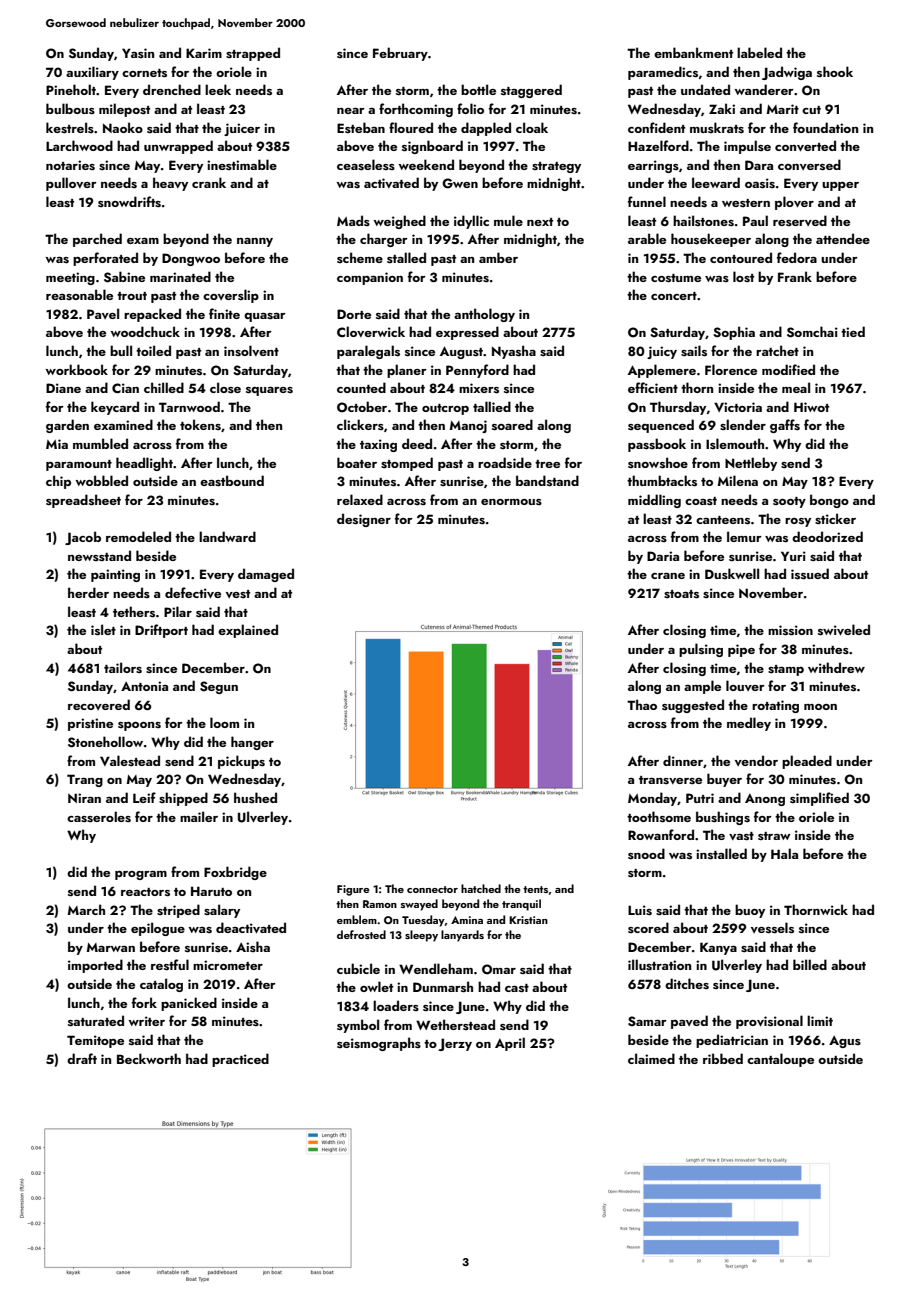 This screenshot has width=924, height=1308. Describe the element at coordinates (528, 920) in the screenshot. I see `Kristian` at that location.
